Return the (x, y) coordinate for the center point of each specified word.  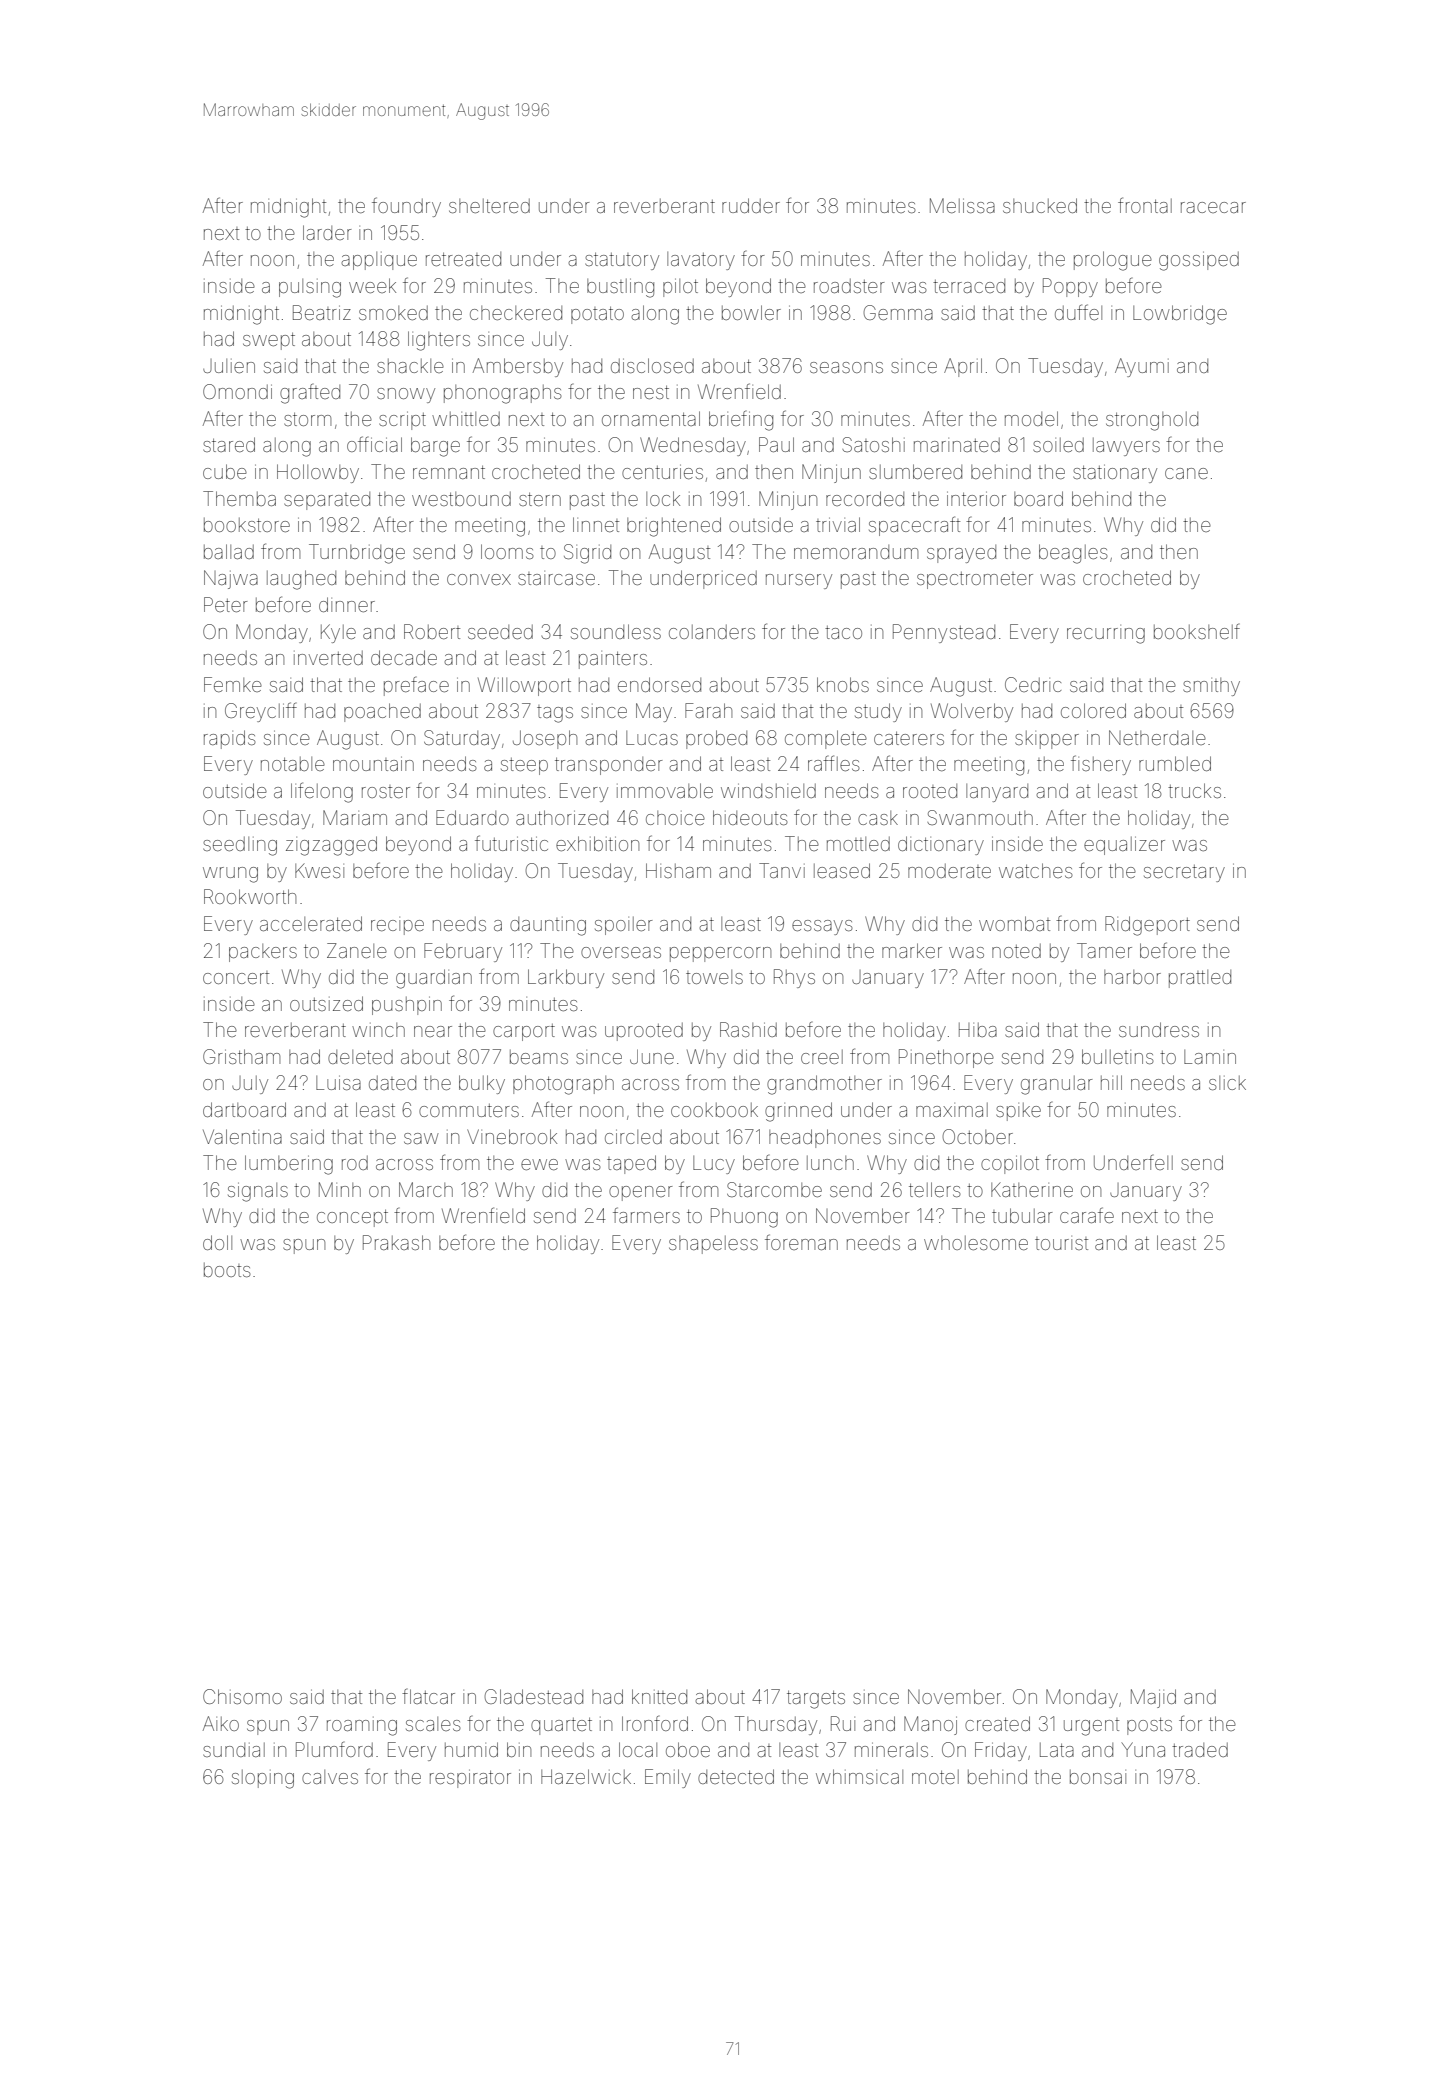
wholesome (976, 1243)
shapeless (713, 1245)
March (426, 1189)
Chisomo (242, 1696)
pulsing (310, 288)
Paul (776, 444)
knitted (659, 1696)
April (963, 367)
